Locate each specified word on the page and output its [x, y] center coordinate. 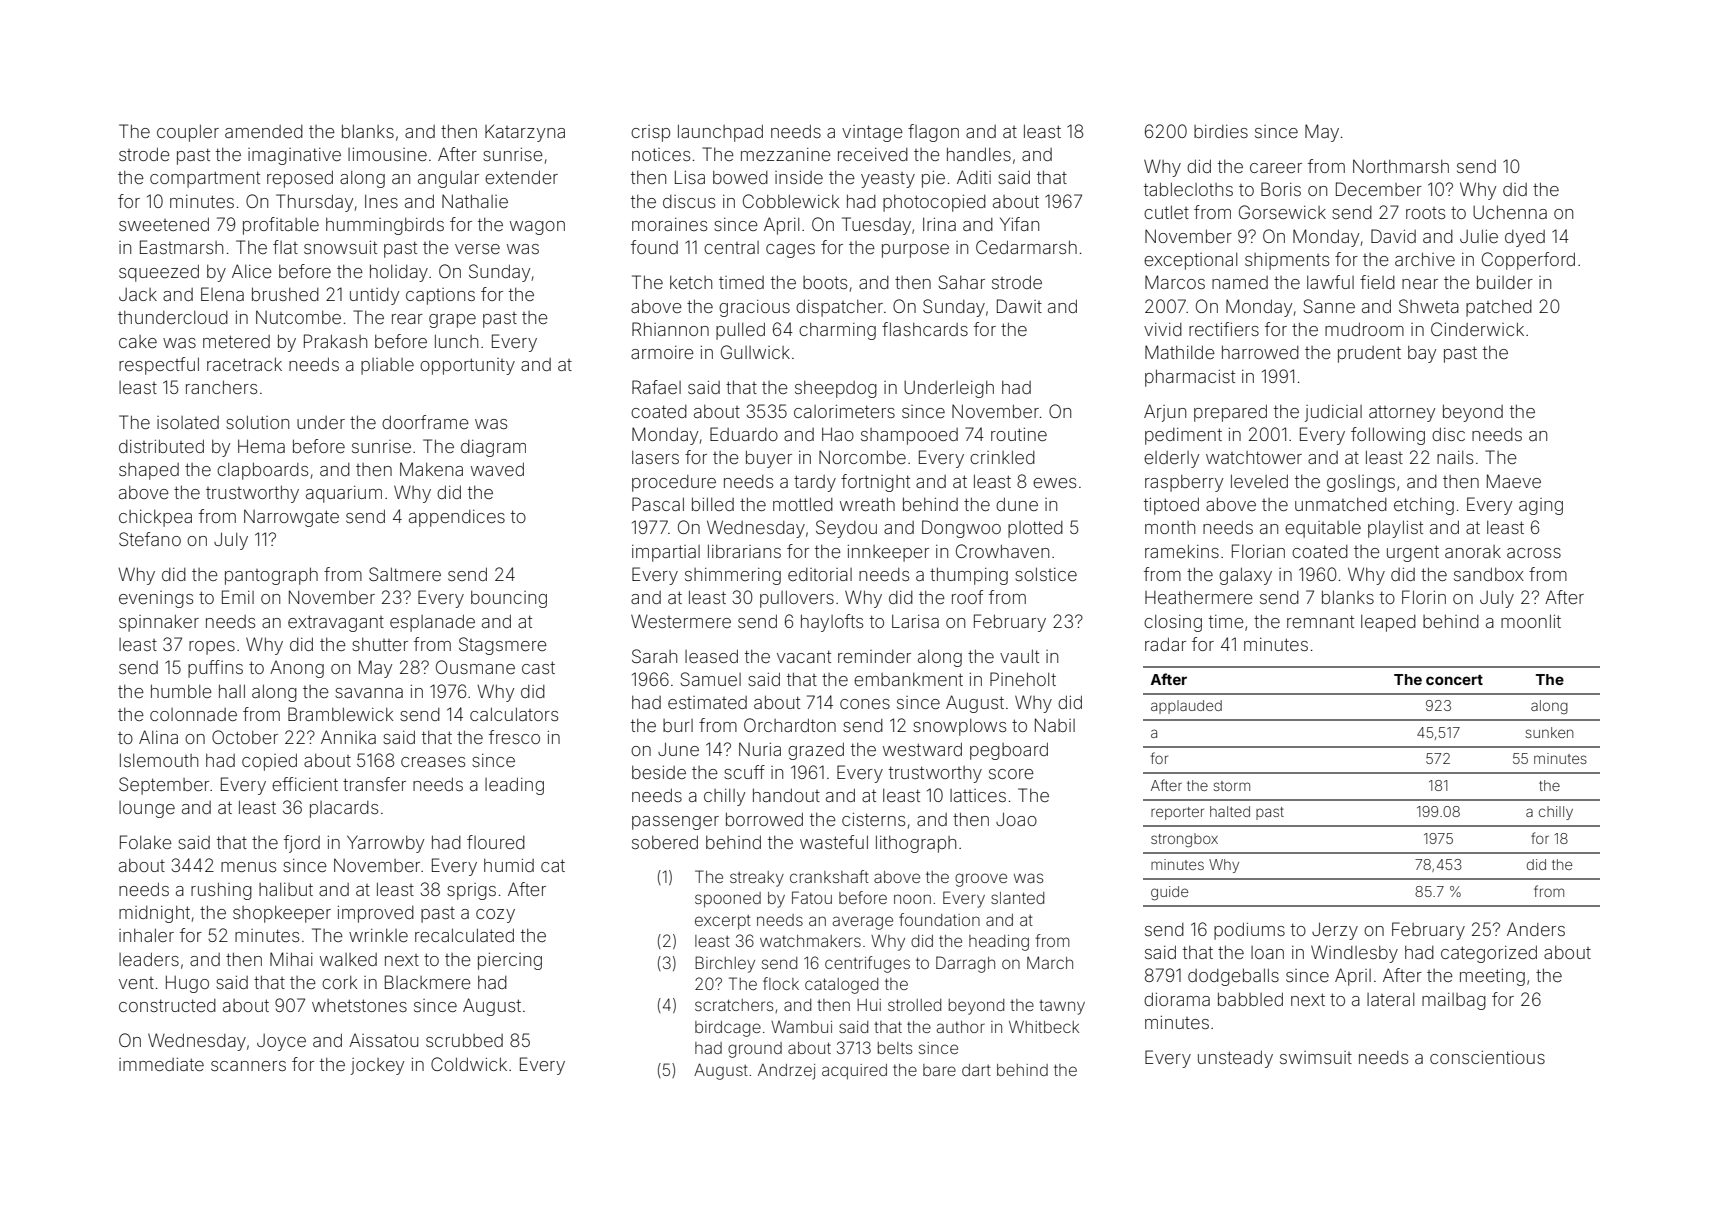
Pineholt [1023, 679]
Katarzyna [525, 133]
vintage [872, 133]
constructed [167, 1005]
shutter [380, 644]
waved [497, 469]
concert [1454, 680]
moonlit [1531, 621]
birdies [1221, 131]
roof [967, 597]
